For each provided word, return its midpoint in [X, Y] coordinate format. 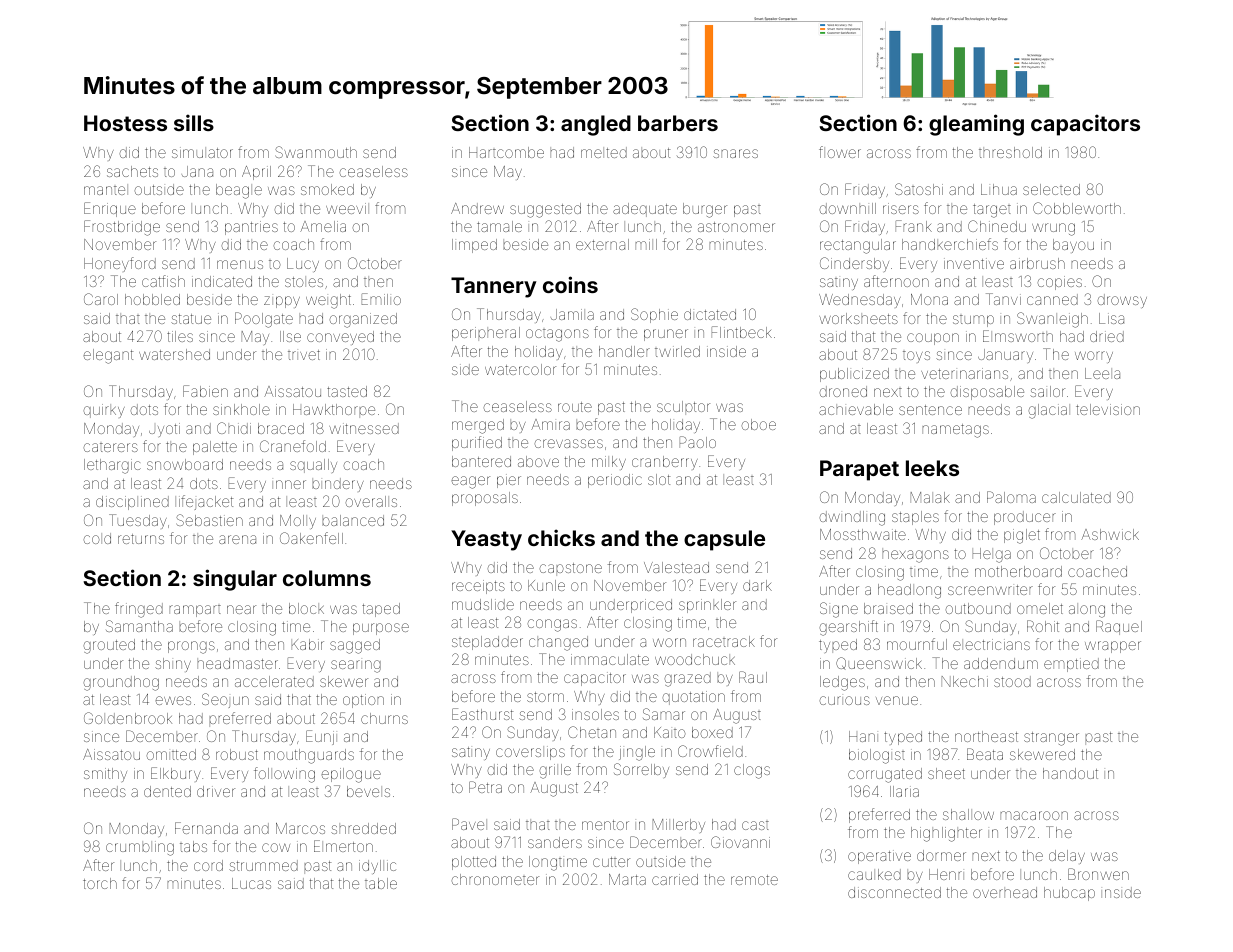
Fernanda [206, 828]
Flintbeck [742, 332]
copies [1059, 283]
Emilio [381, 299]
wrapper [1113, 647]
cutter [611, 862]
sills [194, 122]
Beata [985, 754]
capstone [570, 569]
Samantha [139, 626]
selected [1051, 189]
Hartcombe [506, 152]
